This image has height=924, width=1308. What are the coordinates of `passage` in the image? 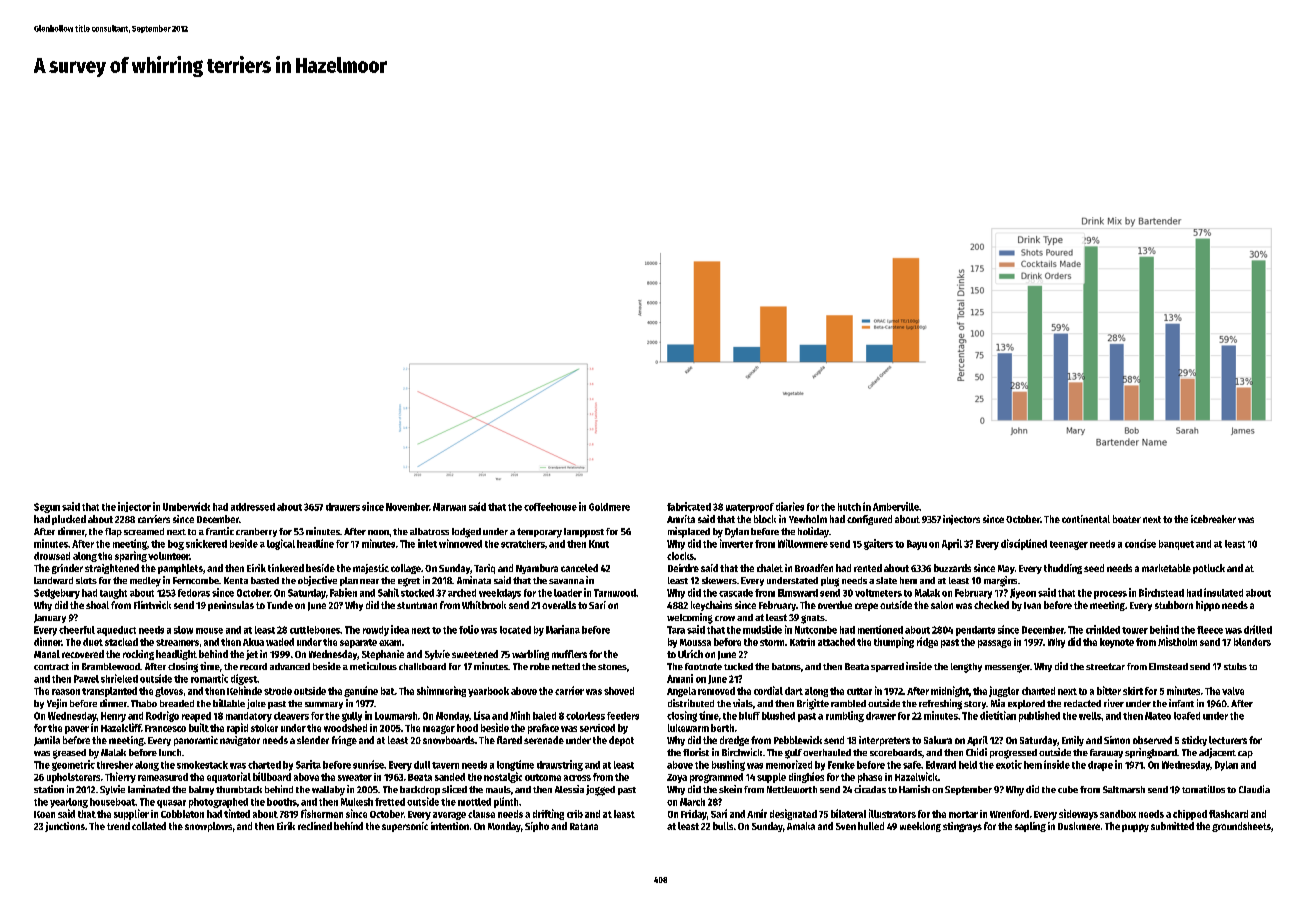 It's located at (994, 644).
